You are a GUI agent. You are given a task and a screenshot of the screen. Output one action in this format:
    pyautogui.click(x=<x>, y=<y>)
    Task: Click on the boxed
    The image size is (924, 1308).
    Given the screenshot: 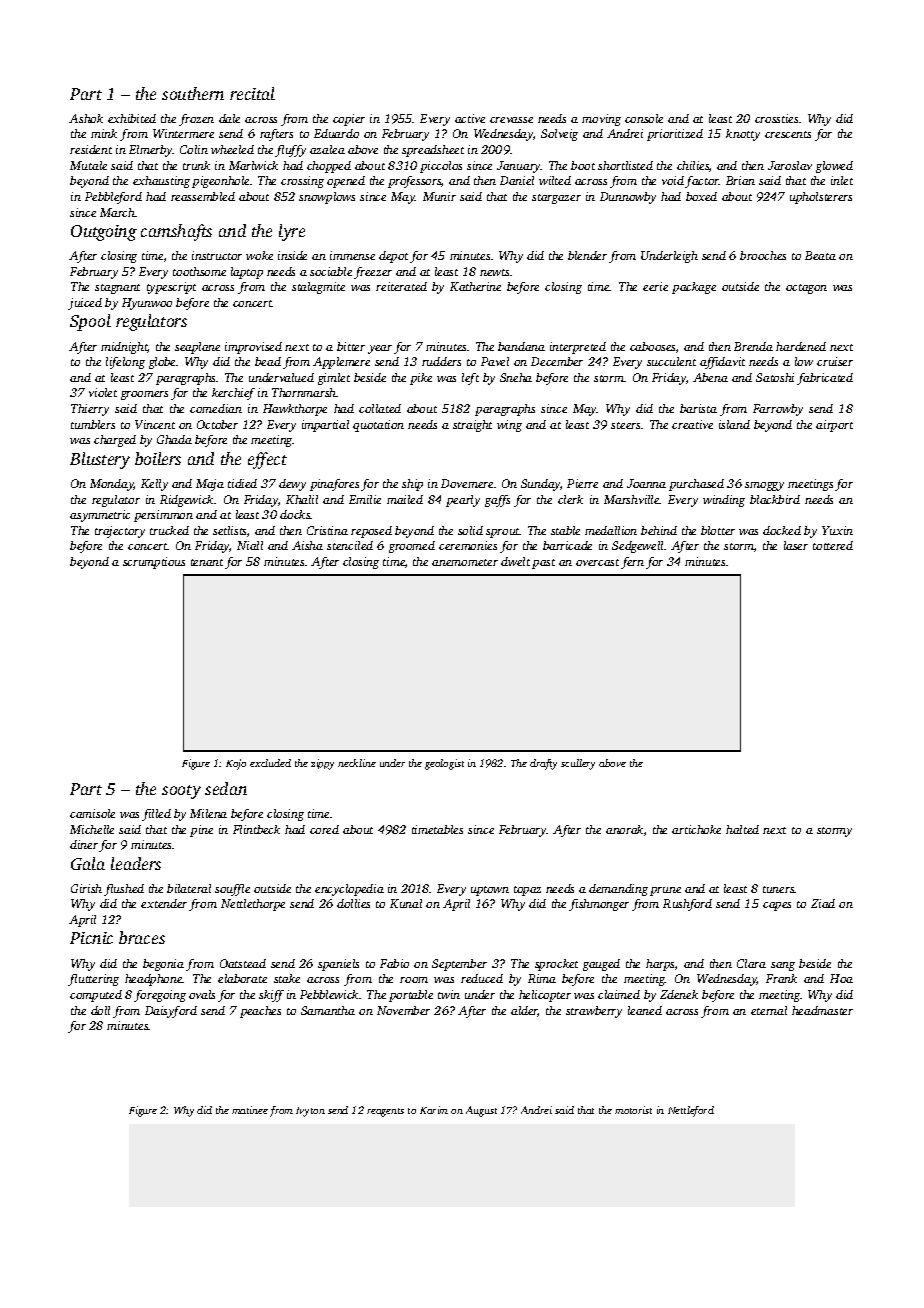 What is the action you would take?
    pyautogui.click(x=701, y=196)
